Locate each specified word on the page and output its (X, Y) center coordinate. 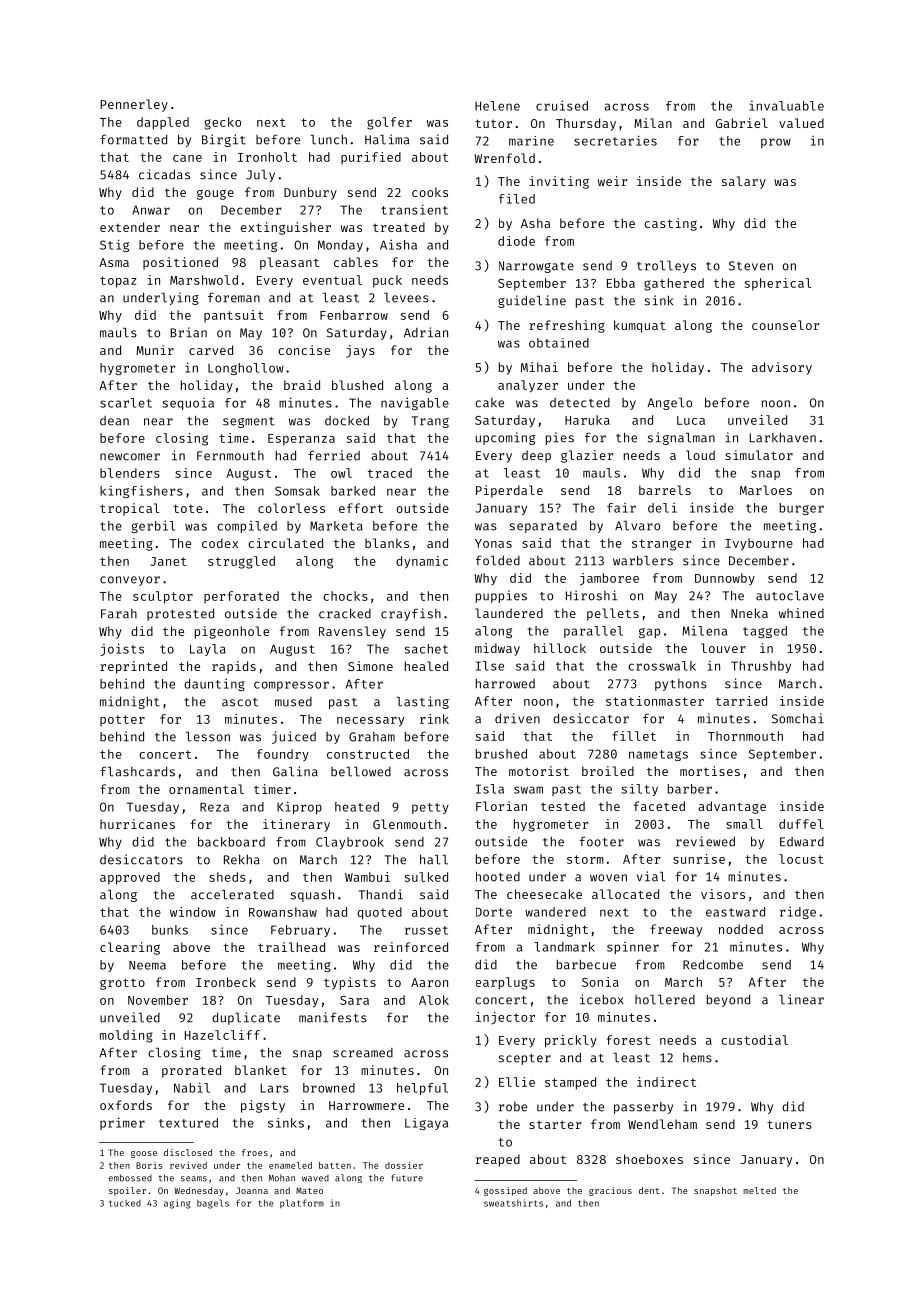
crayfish (411, 614)
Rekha (242, 860)
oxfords (126, 1105)
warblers (643, 560)
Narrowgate (536, 267)
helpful (422, 1089)
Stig (114, 245)
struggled (241, 562)
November (158, 1000)
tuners (789, 1124)
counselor (785, 325)
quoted (379, 913)
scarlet (126, 403)
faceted (659, 806)
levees (406, 298)
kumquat (640, 326)
